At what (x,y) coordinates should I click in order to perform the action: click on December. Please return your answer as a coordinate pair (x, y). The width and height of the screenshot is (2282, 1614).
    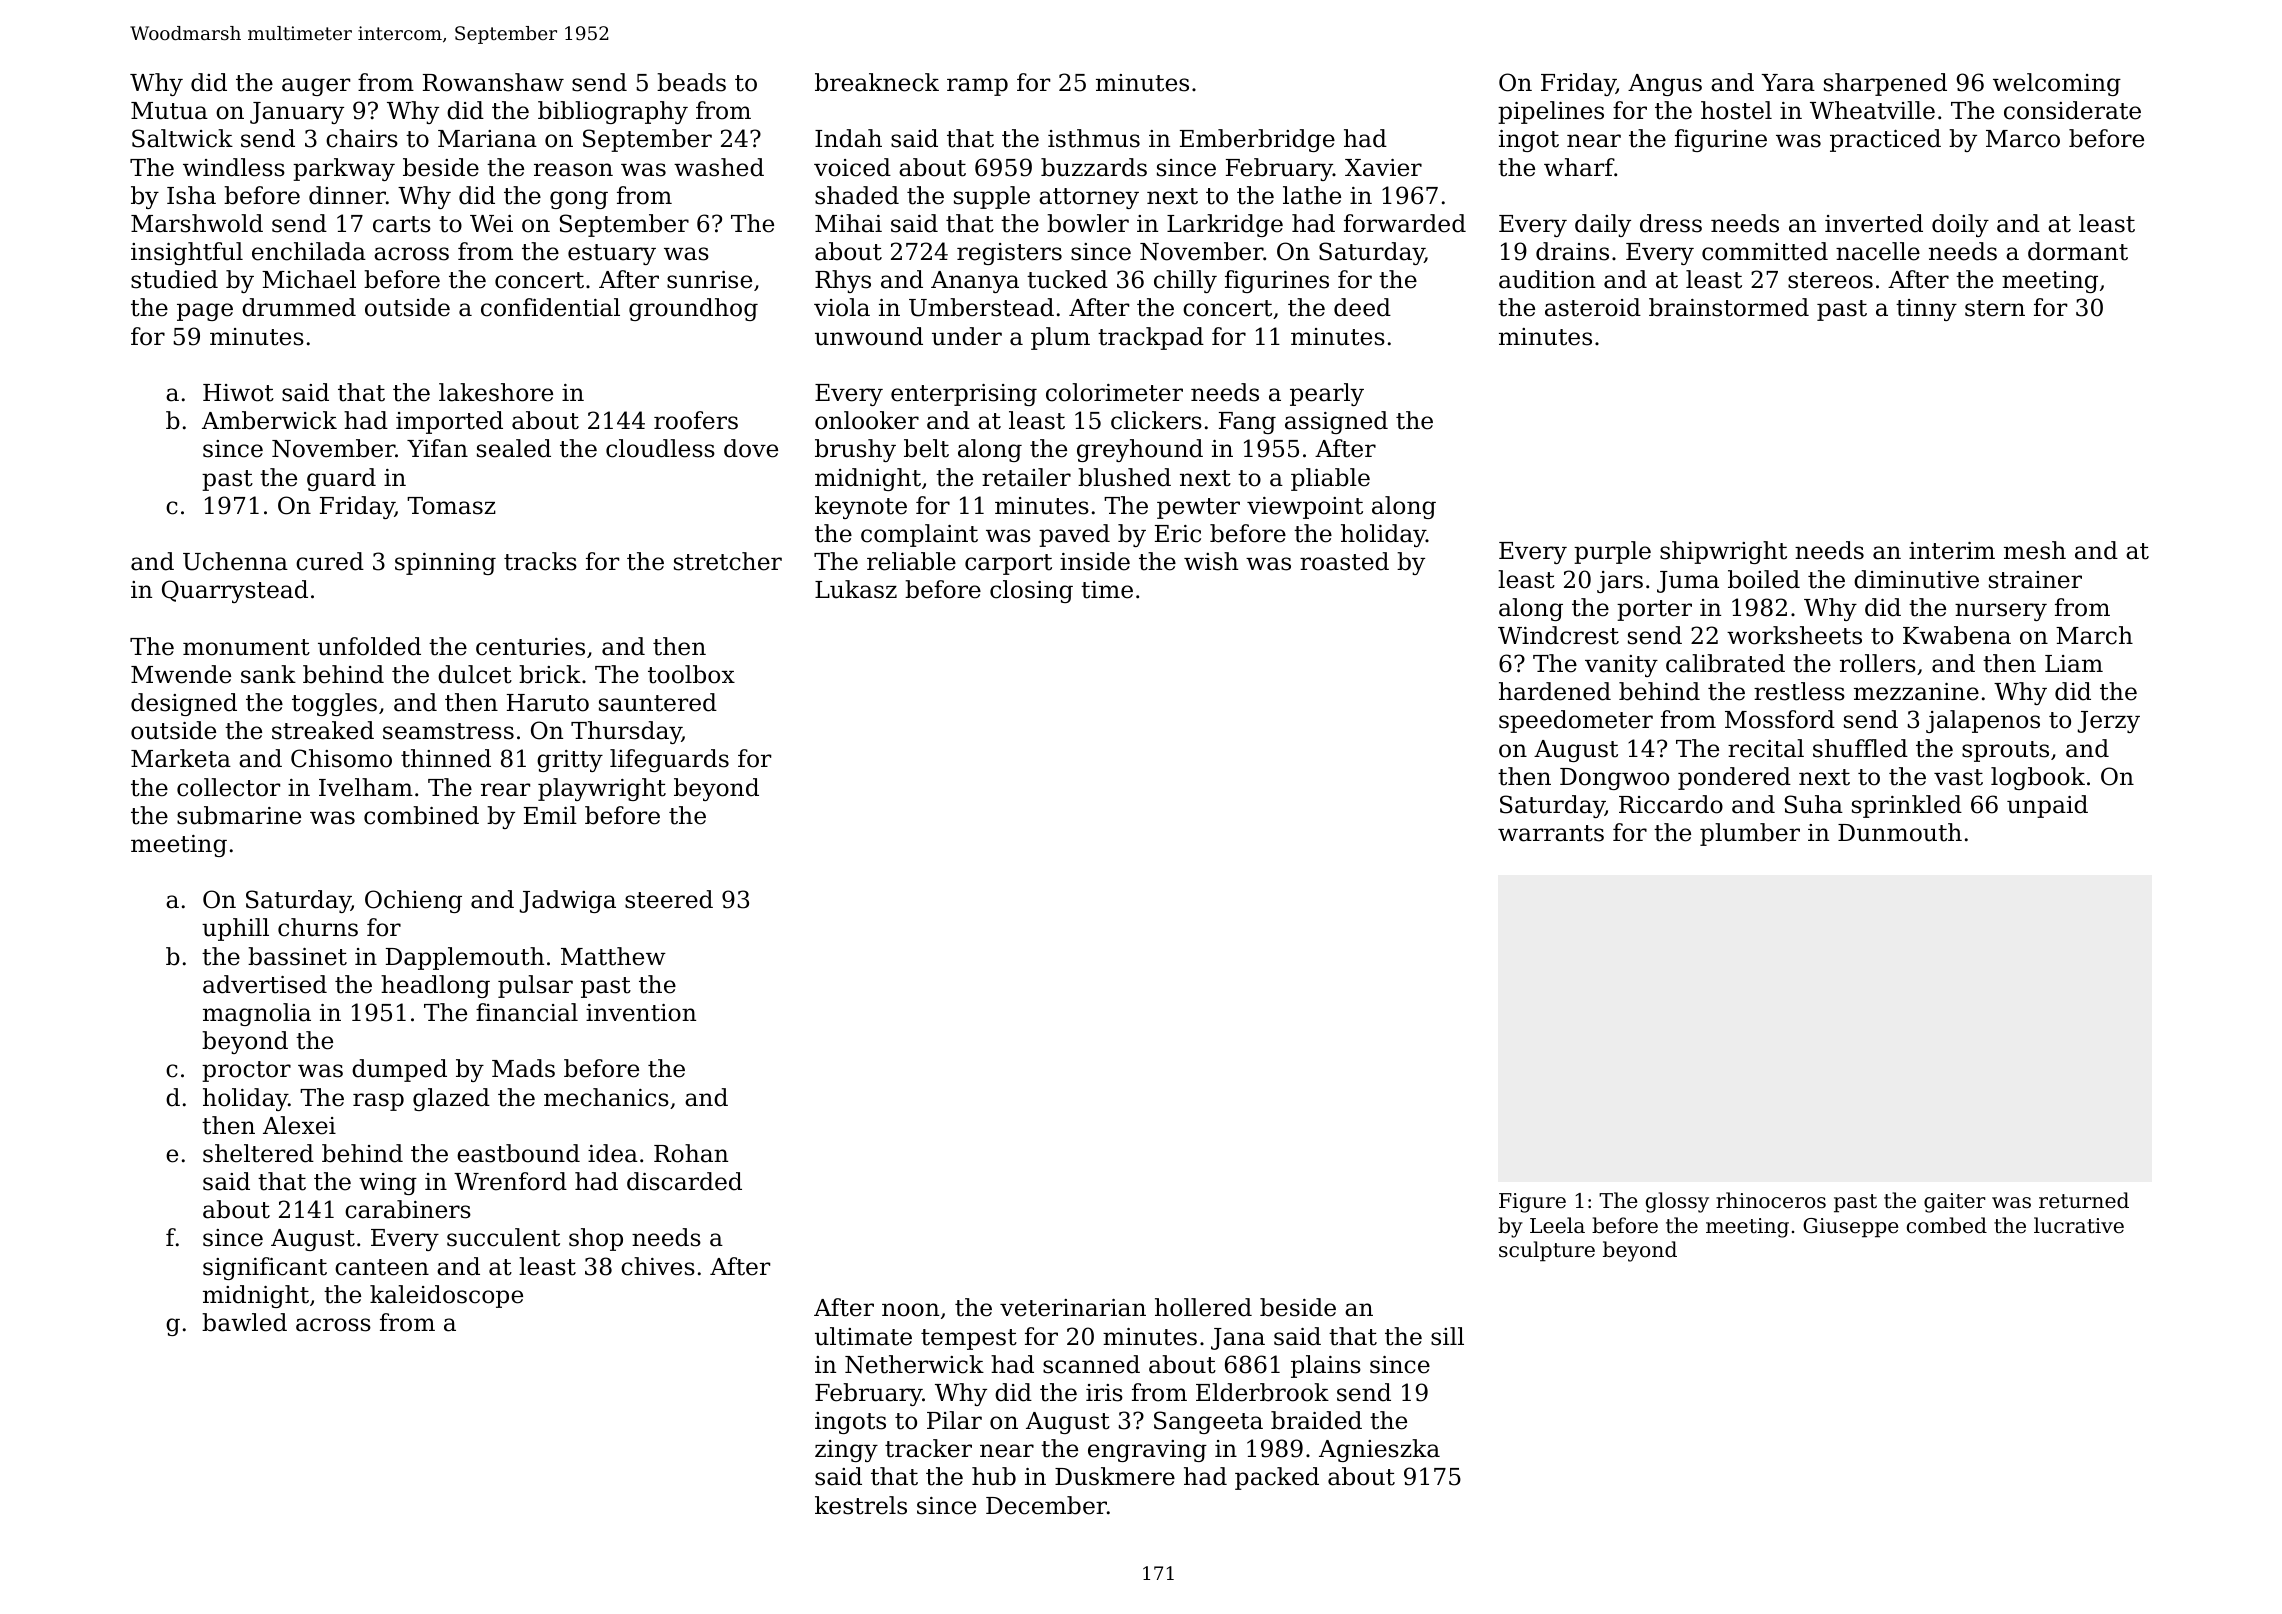
    Looking at the image, I should click on (1046, 1505).
